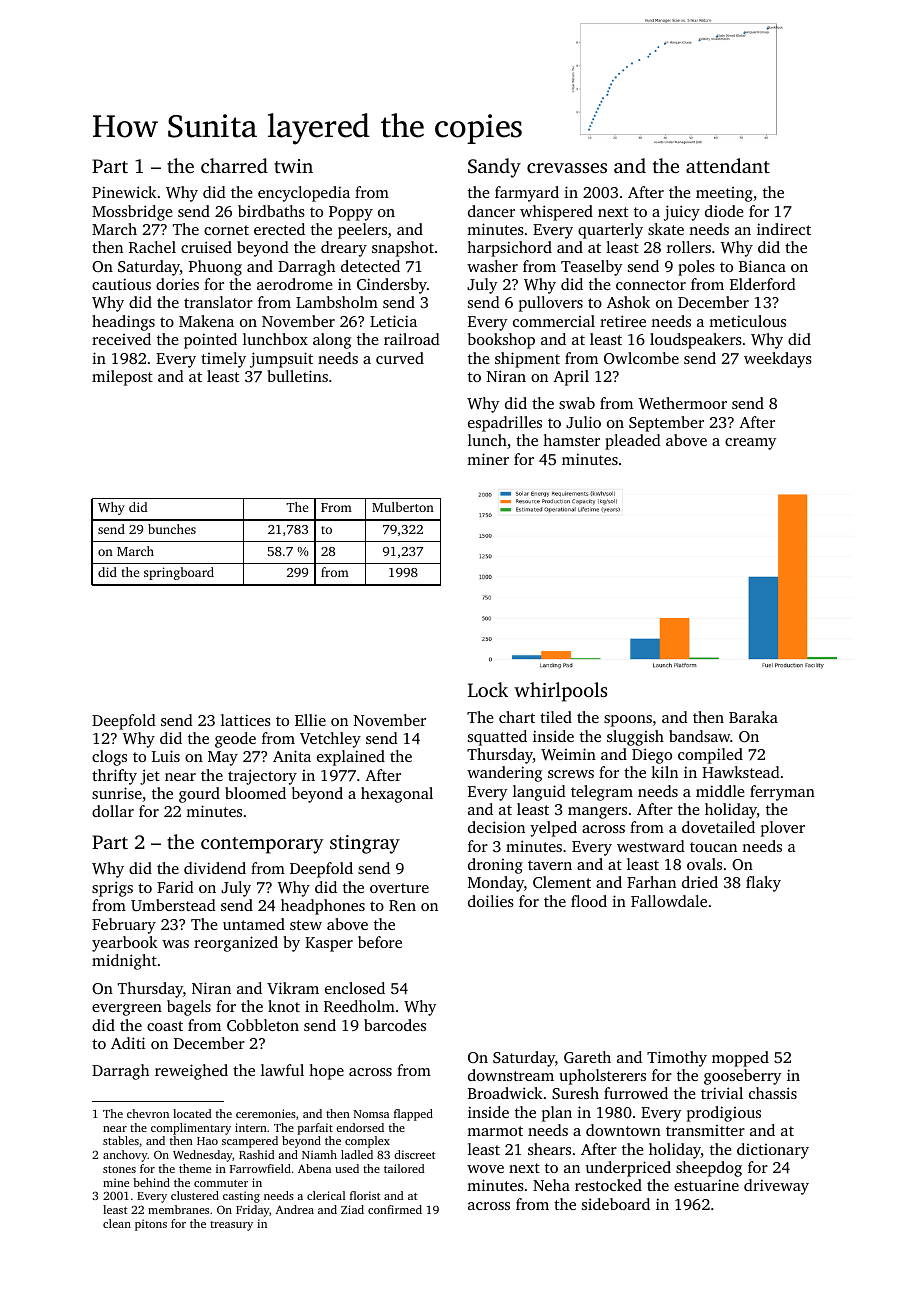 Image resolution: width=908 pixels, height=1316 pixels. What do you see at coordinates (778, 360) in the image?
I see `weekdays` at bounding box center [778, 360].
